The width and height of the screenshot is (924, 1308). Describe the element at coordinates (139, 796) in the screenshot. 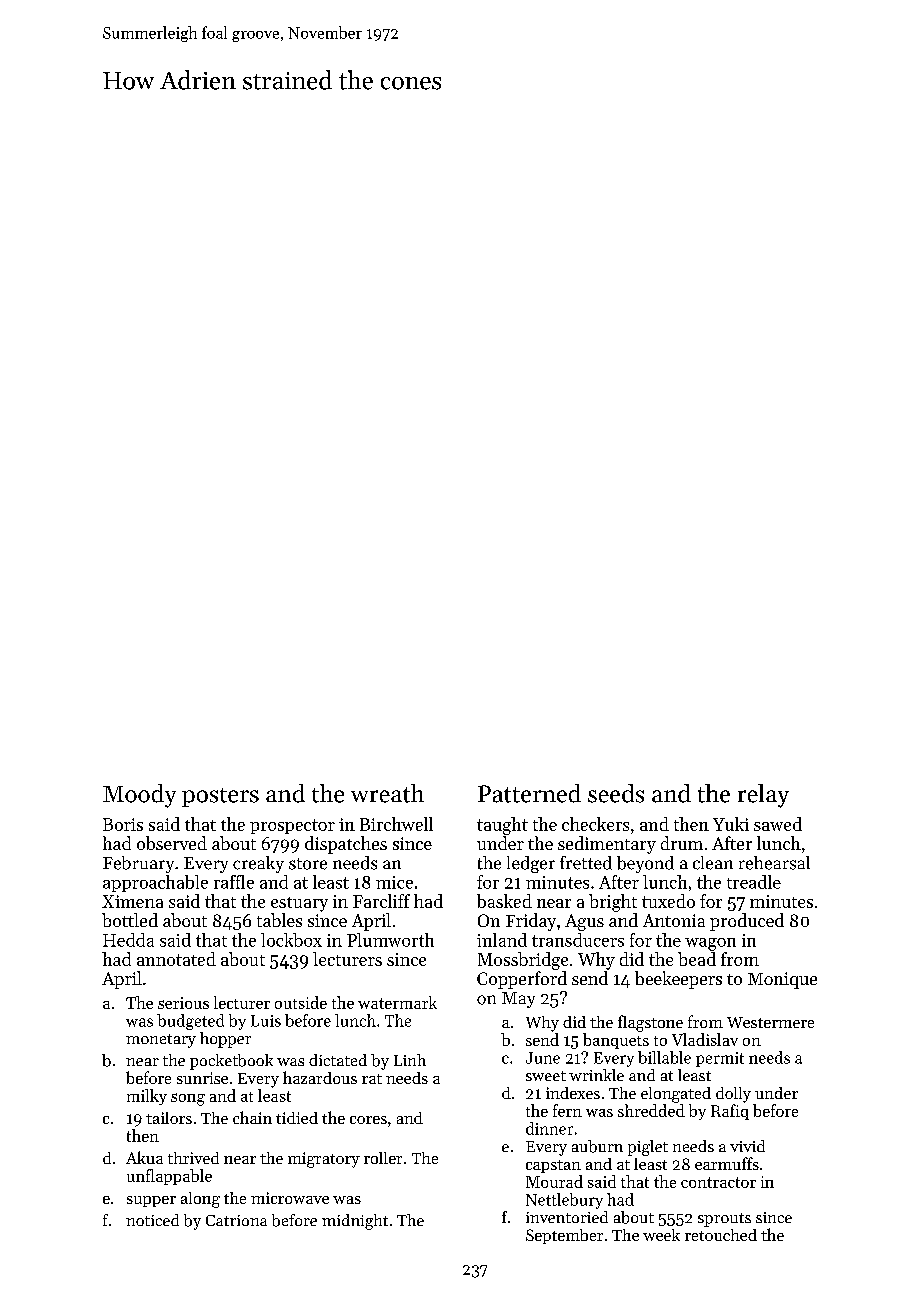

I see `Moody` at that location.
